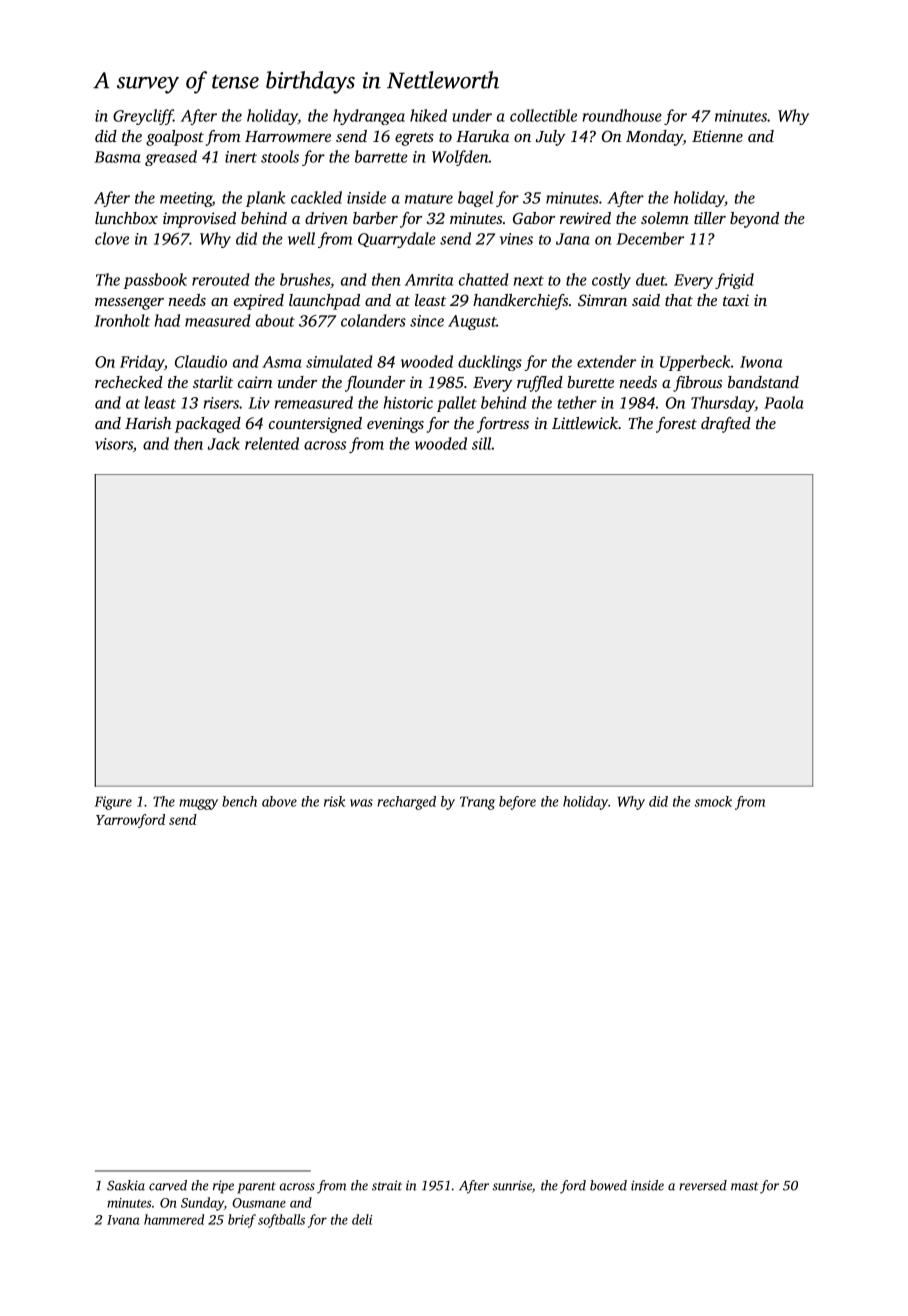 The image size is (908, 1316). What do you see at coordinates (622, 115) in the screenshot?
I see `roundhouse` at bounding box center [622, 115].
